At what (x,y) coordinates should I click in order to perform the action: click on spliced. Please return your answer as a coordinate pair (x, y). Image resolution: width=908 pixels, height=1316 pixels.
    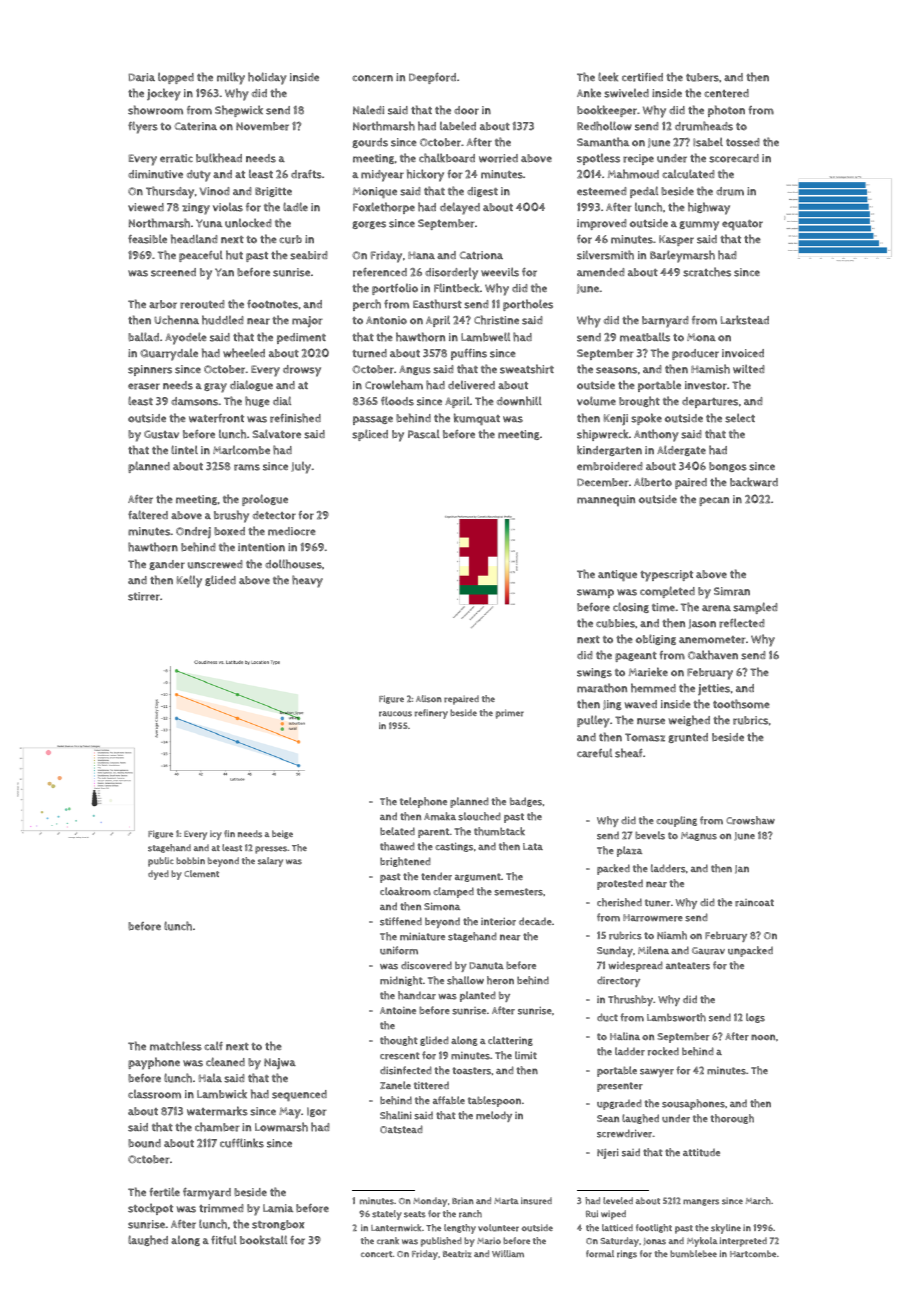
    Looking at the image, I should click on (370, 435).
